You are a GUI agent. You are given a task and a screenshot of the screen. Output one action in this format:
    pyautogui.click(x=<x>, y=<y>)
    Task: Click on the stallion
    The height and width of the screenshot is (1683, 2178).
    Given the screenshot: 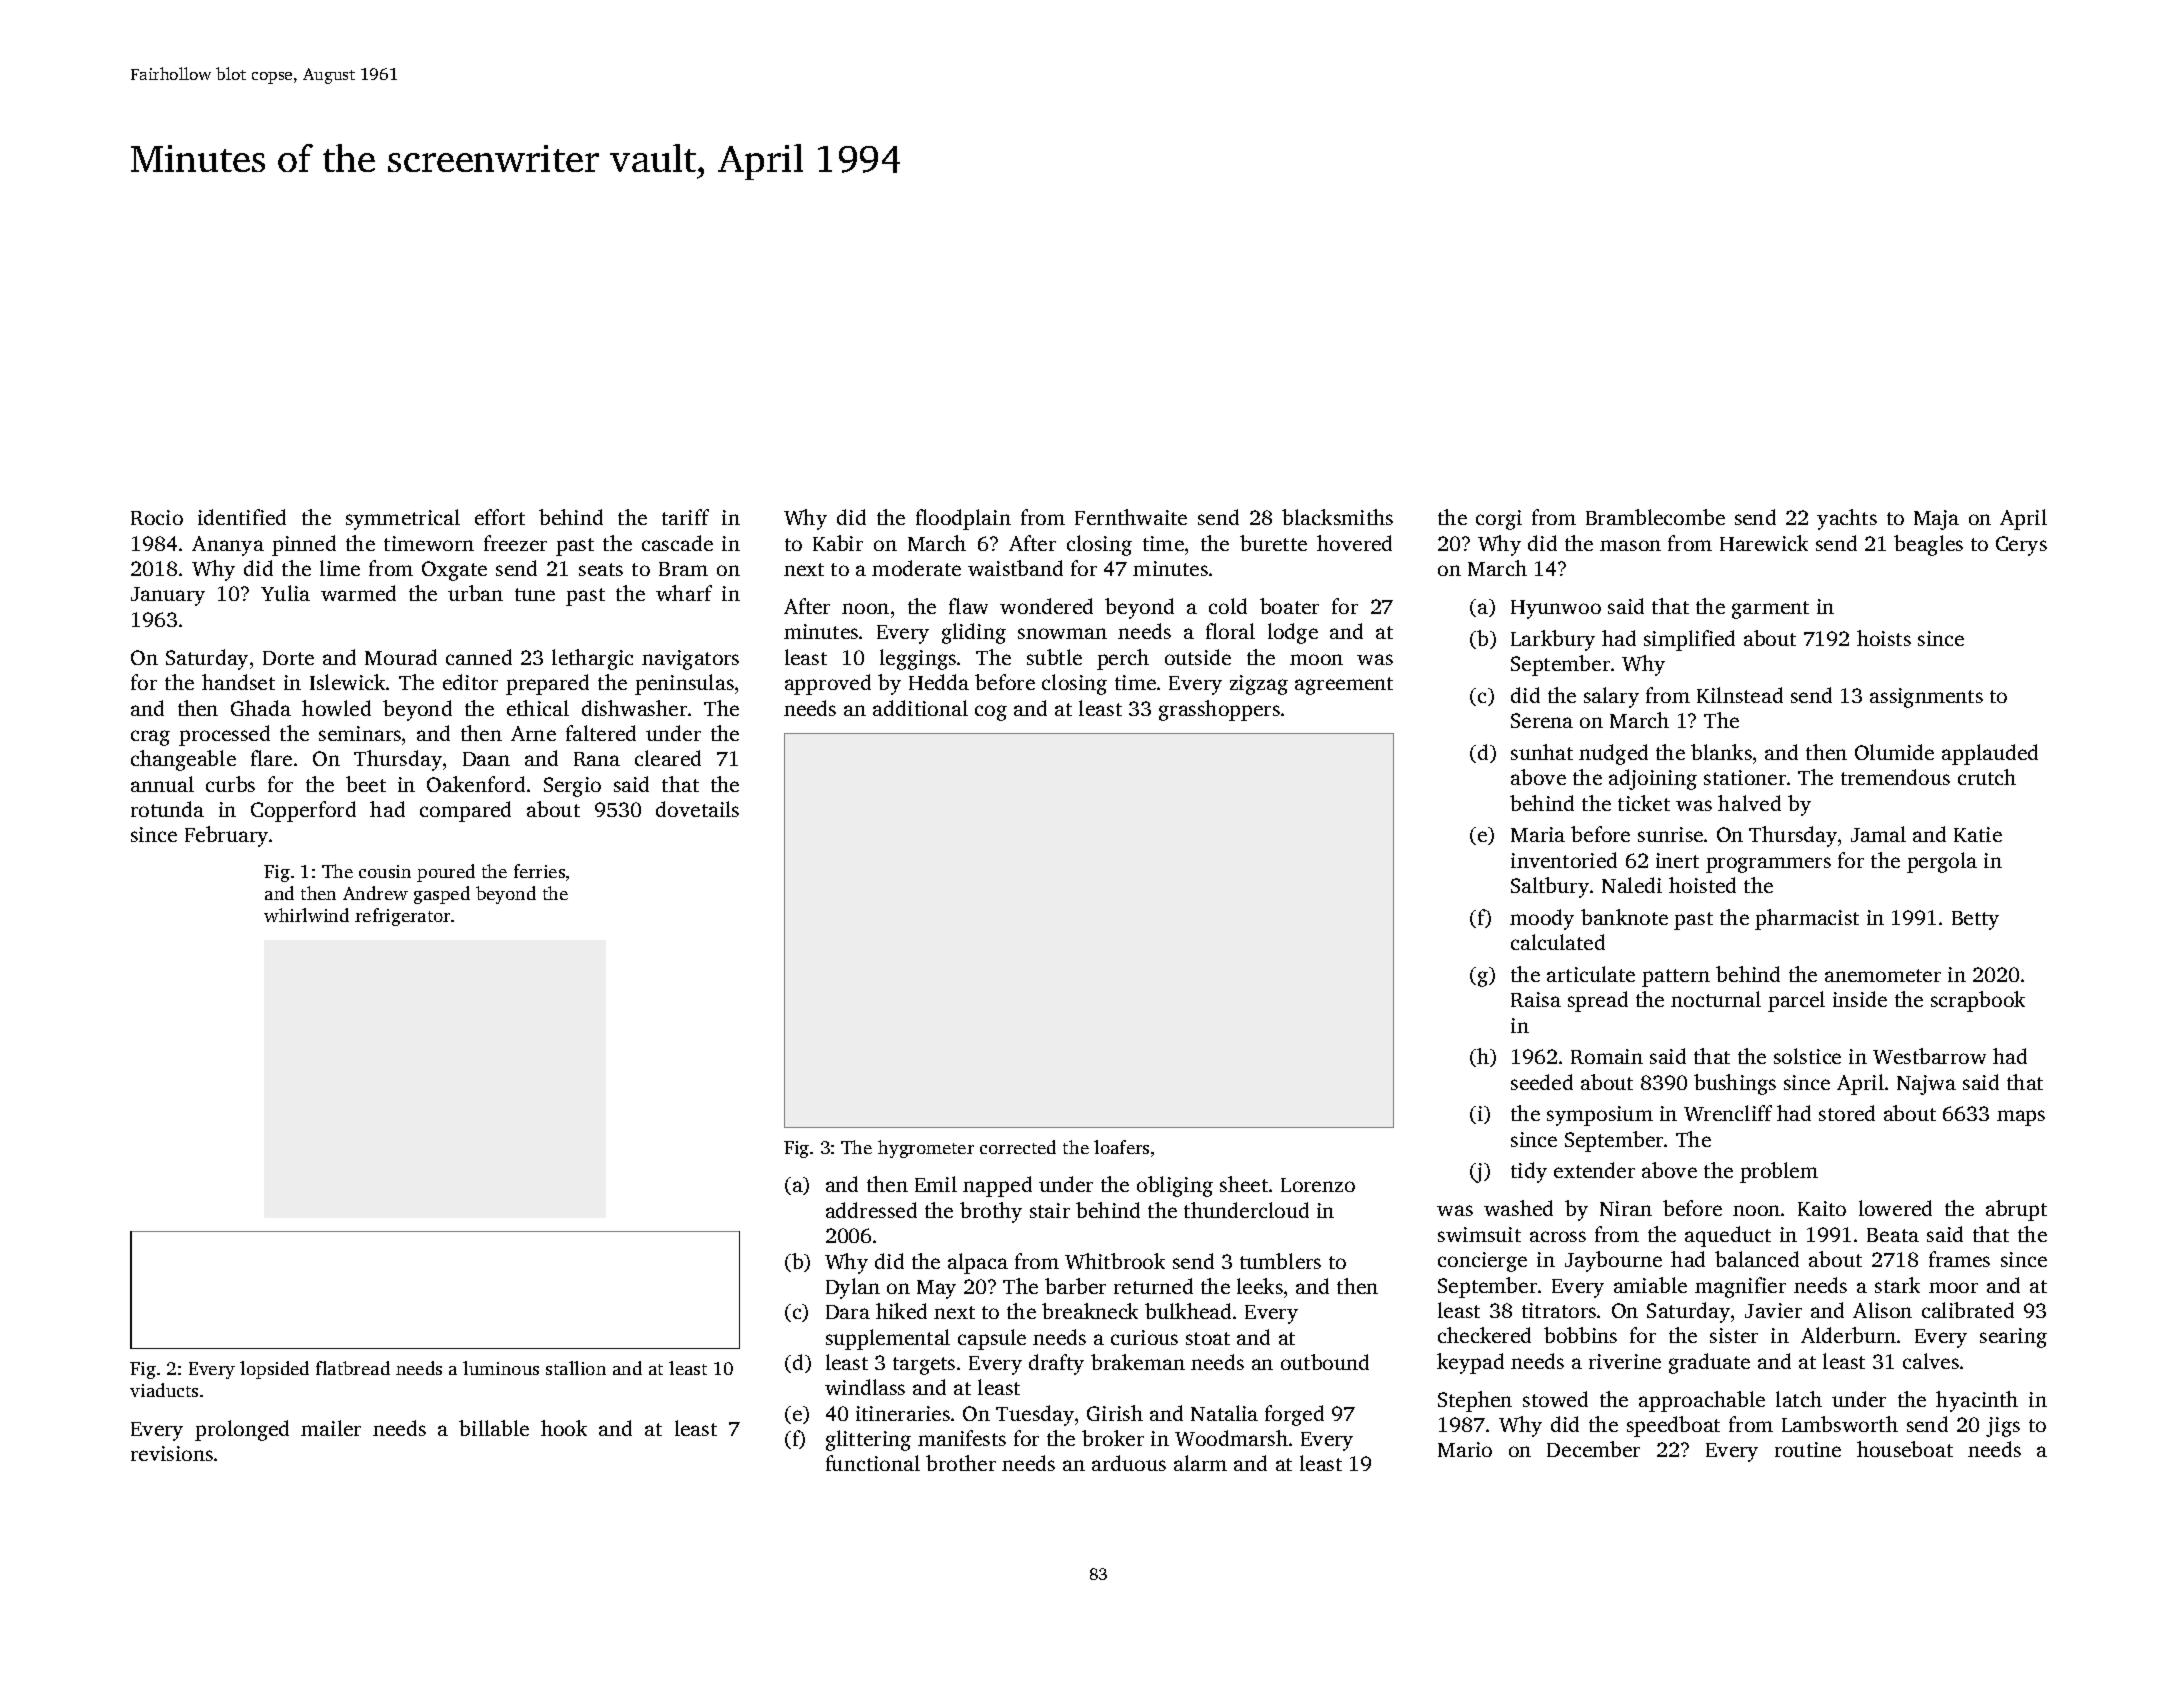 What is the action you would take?
    pyautogui.click(x=576, y=1368)
